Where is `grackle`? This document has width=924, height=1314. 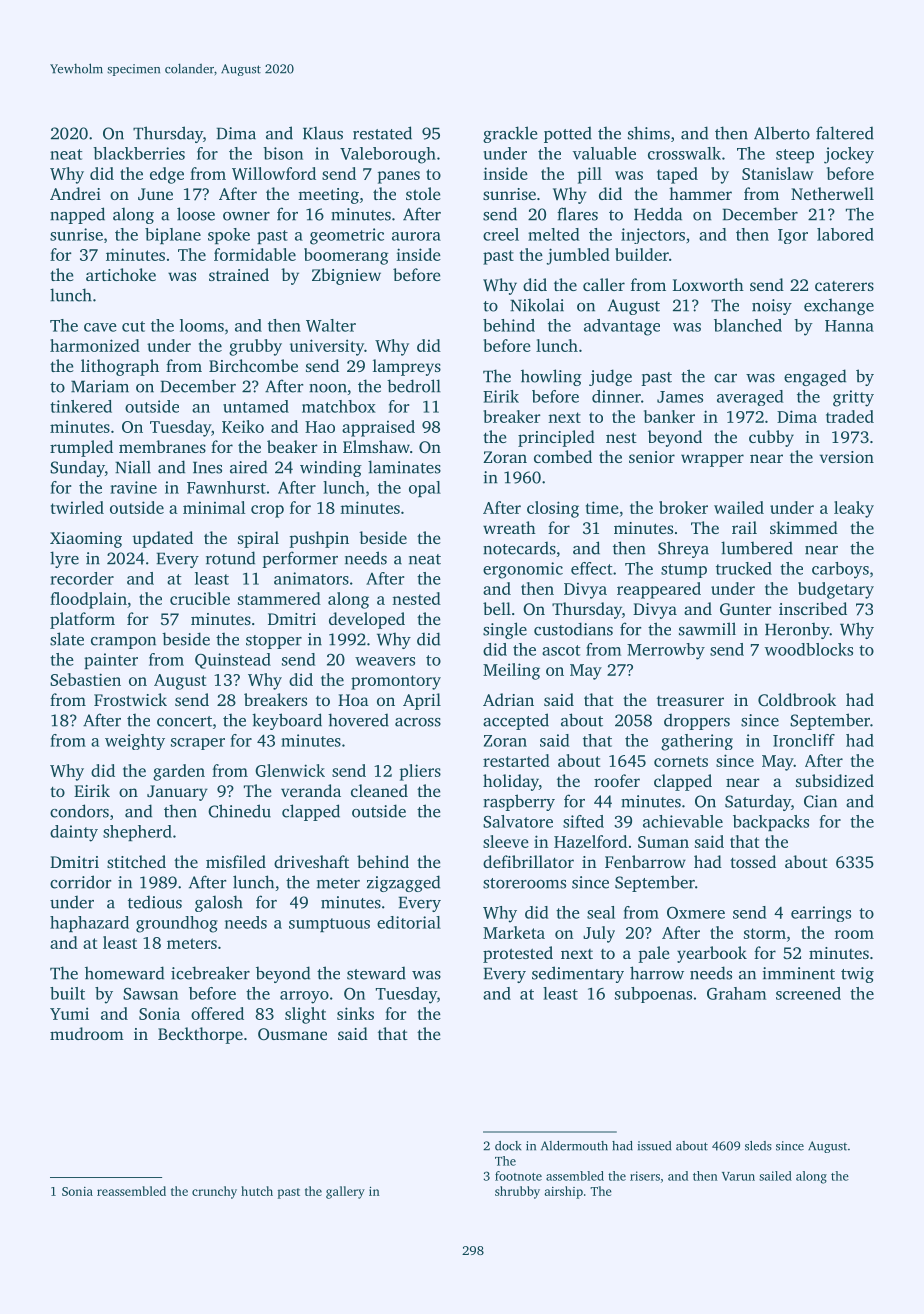
grackle is located at coordinates (510, 134).
